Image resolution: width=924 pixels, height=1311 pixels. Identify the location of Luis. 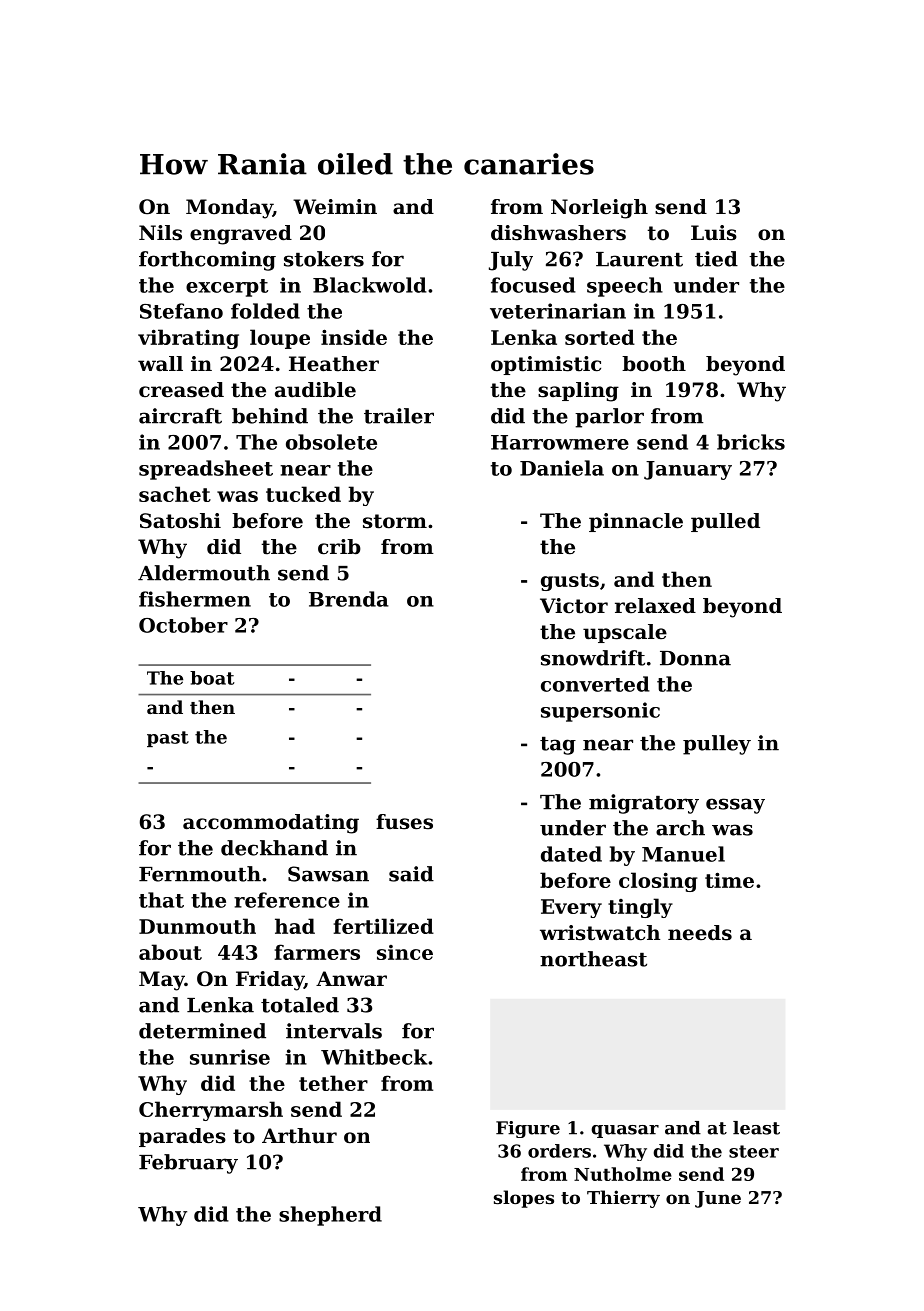
(714, 233).
